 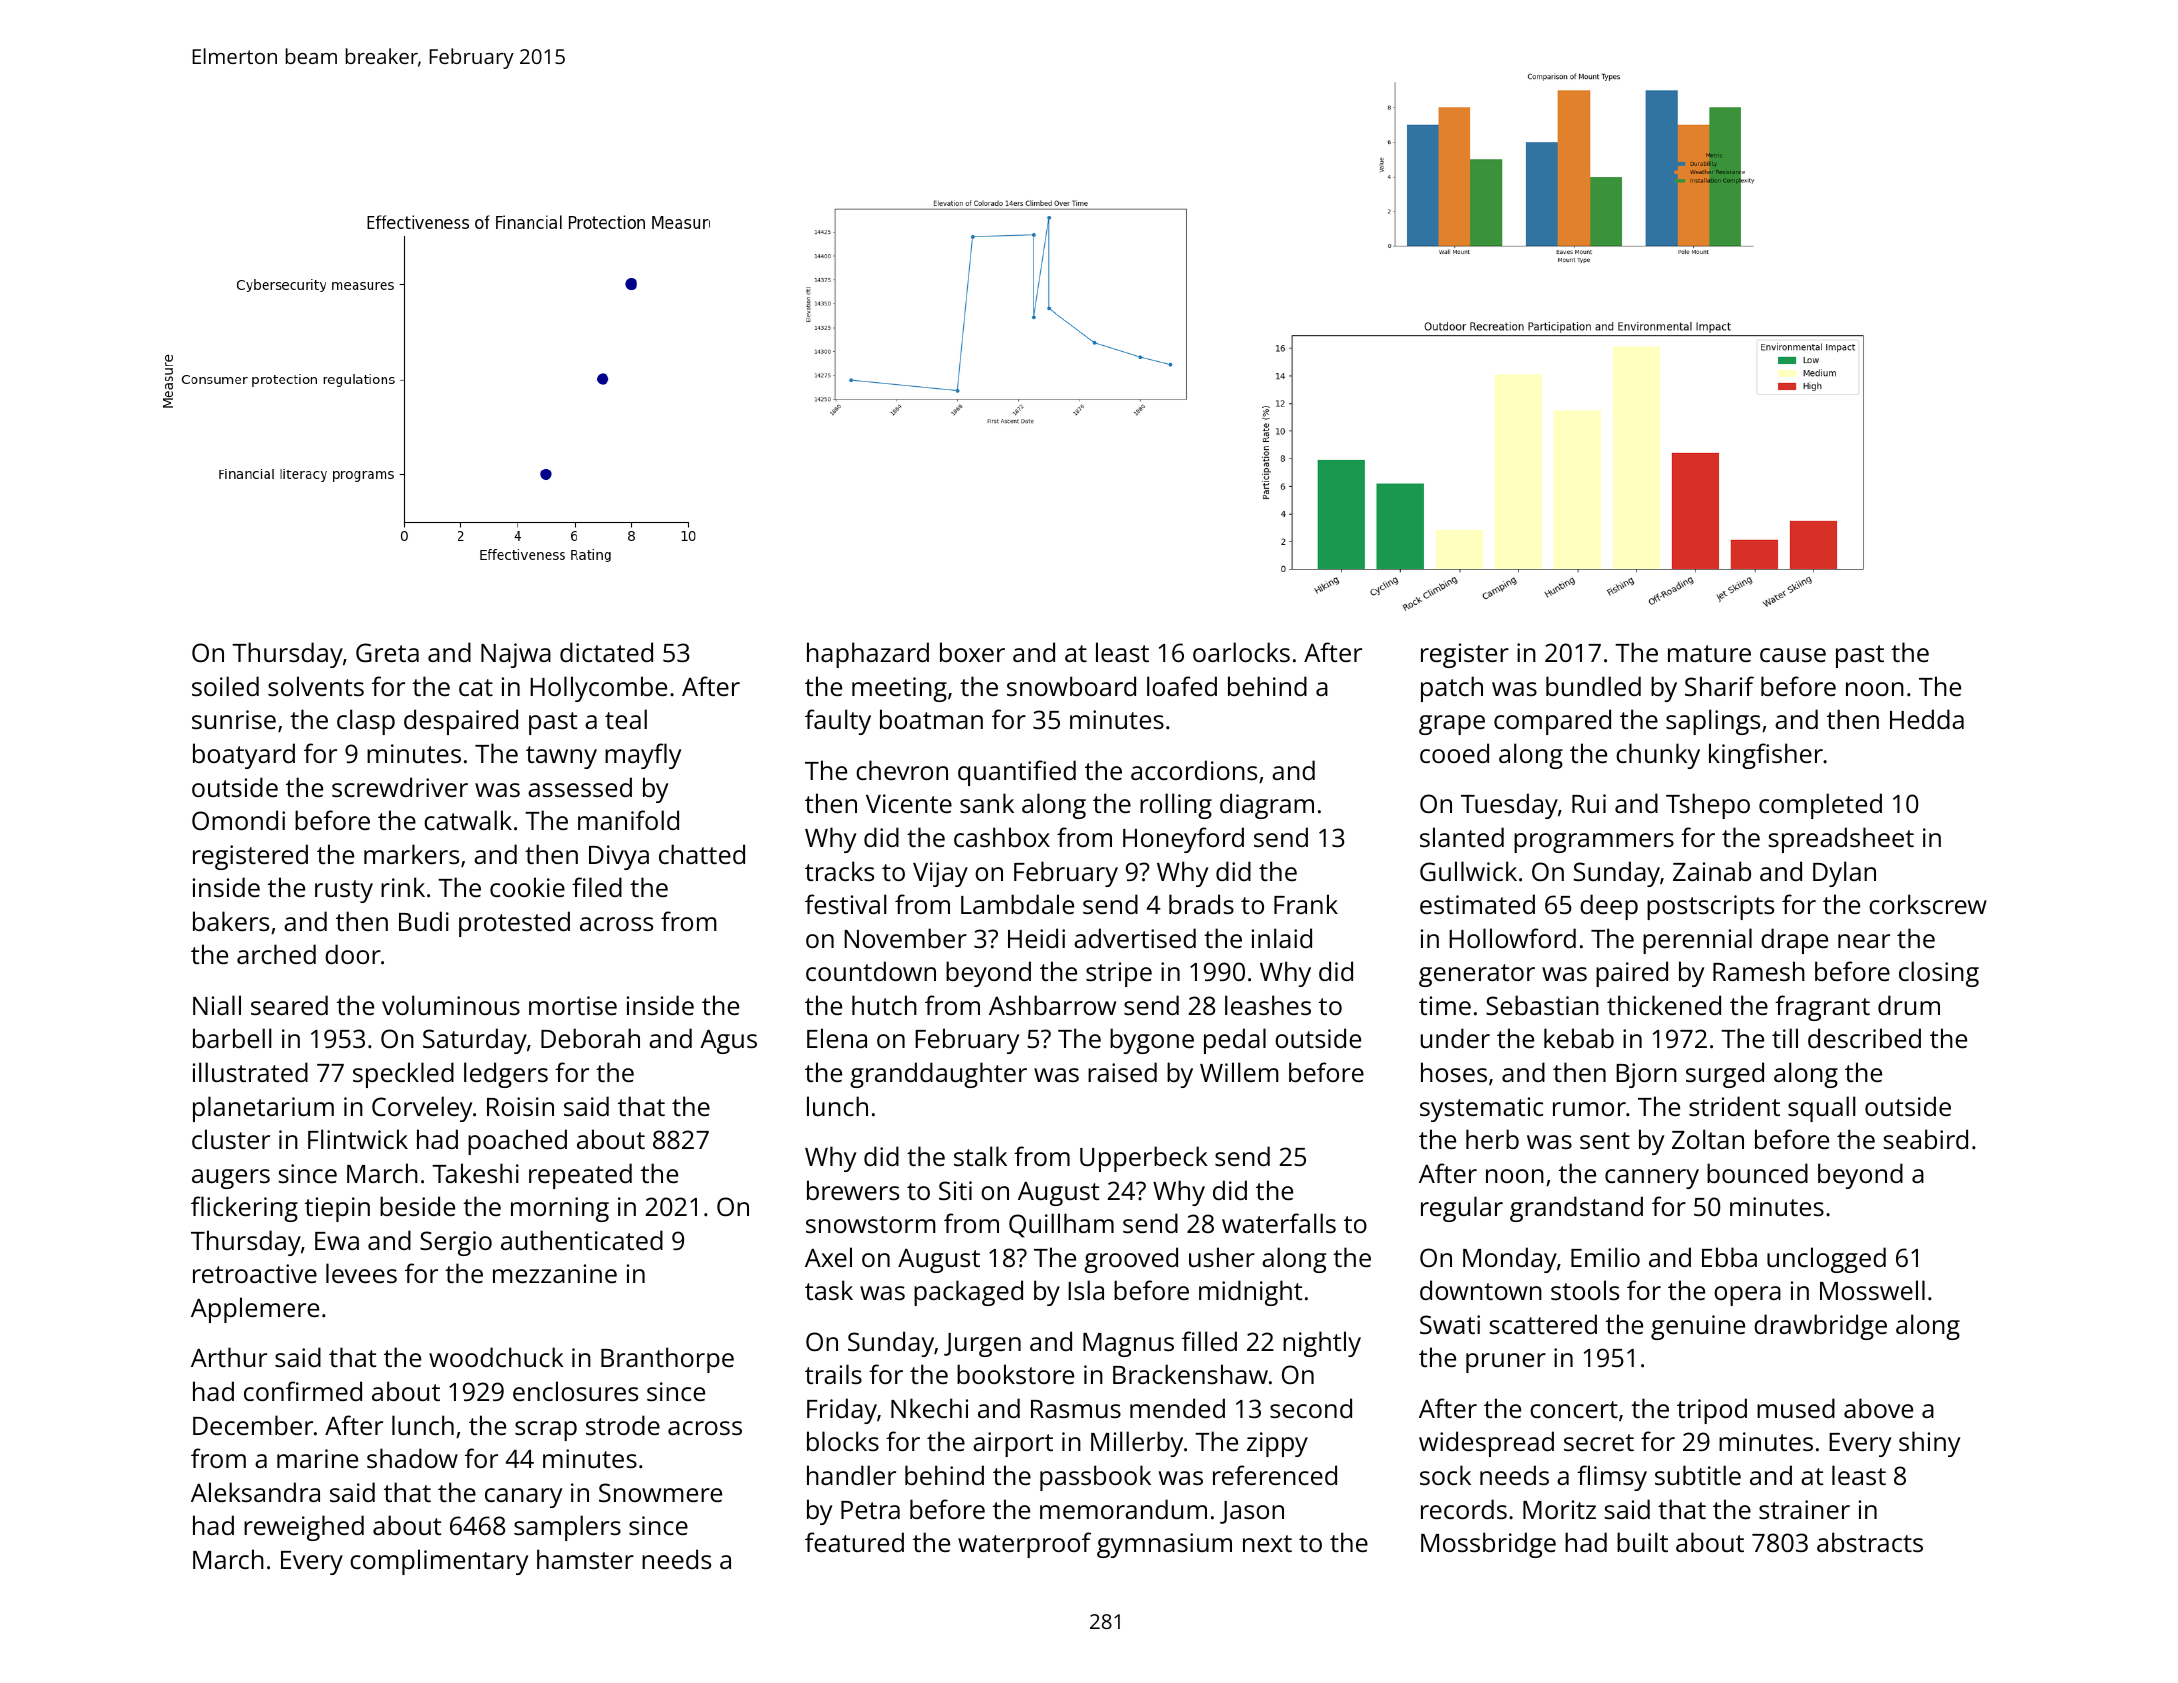 What do you see at coordinates (1492, 1139) in the image?
I see `herb` at bounding box center [1492, 1139].
